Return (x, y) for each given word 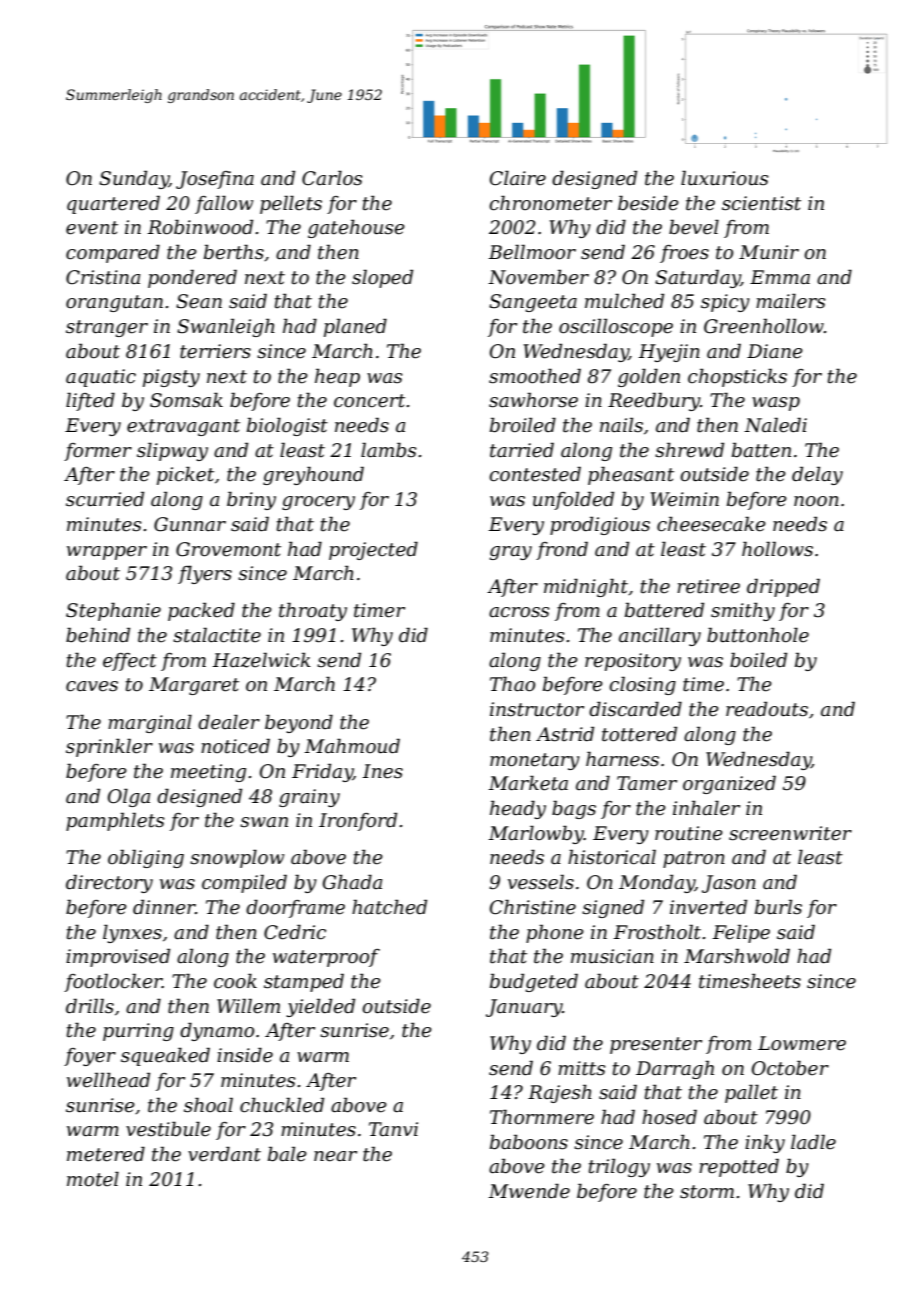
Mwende (529, 1191)
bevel (694, 227)
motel (93, 1179)
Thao (512, 684)
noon (816, 501)
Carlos (332, 178)
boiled (758, 660)
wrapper (107, 553)
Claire (518, 178)
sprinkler (109, 747)
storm (707, 1192)
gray (510, 553)
